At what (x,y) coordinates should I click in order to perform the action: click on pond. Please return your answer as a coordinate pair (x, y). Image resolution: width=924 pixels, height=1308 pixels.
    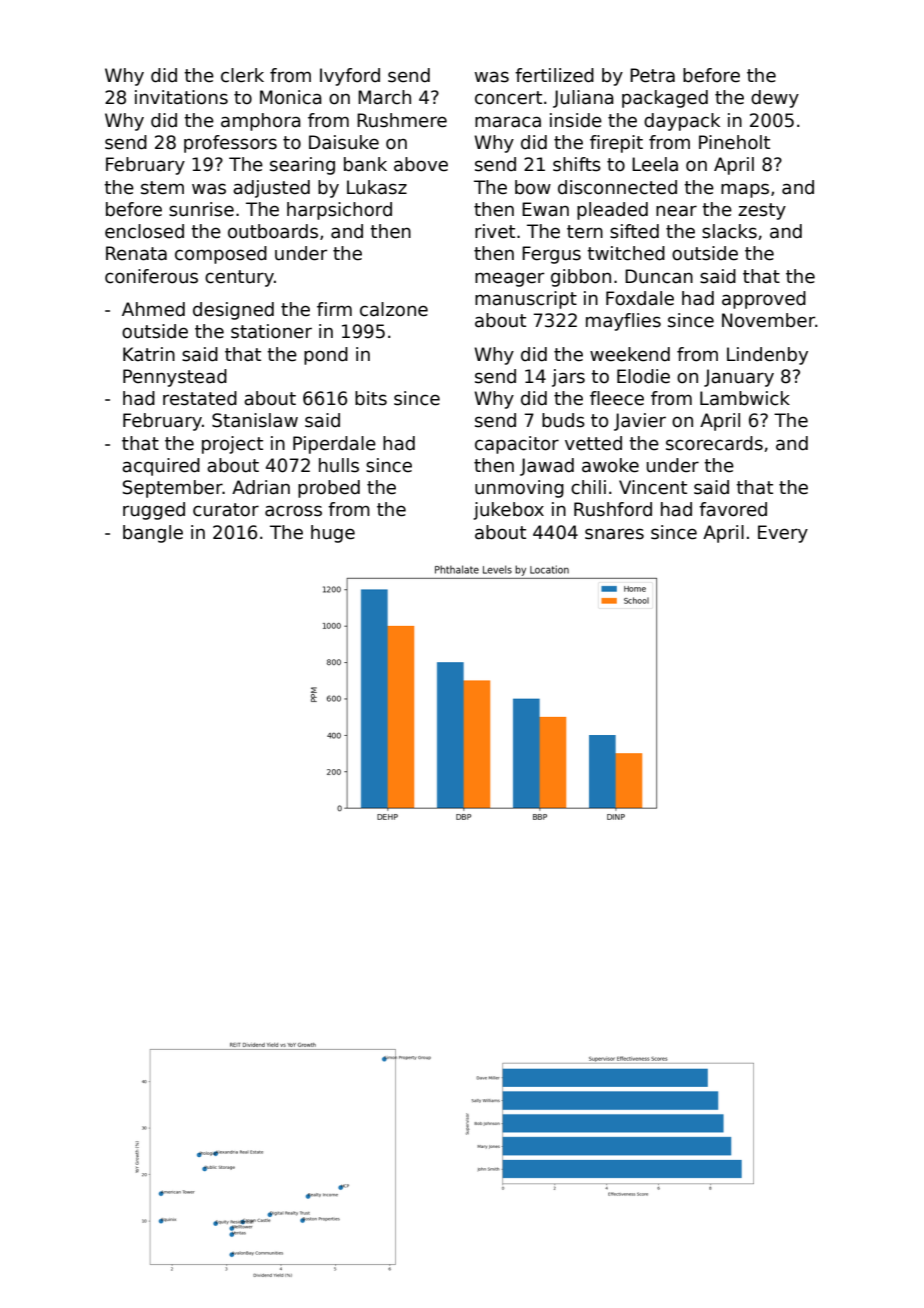
    Looking at the image, I should click on (326, 356).
